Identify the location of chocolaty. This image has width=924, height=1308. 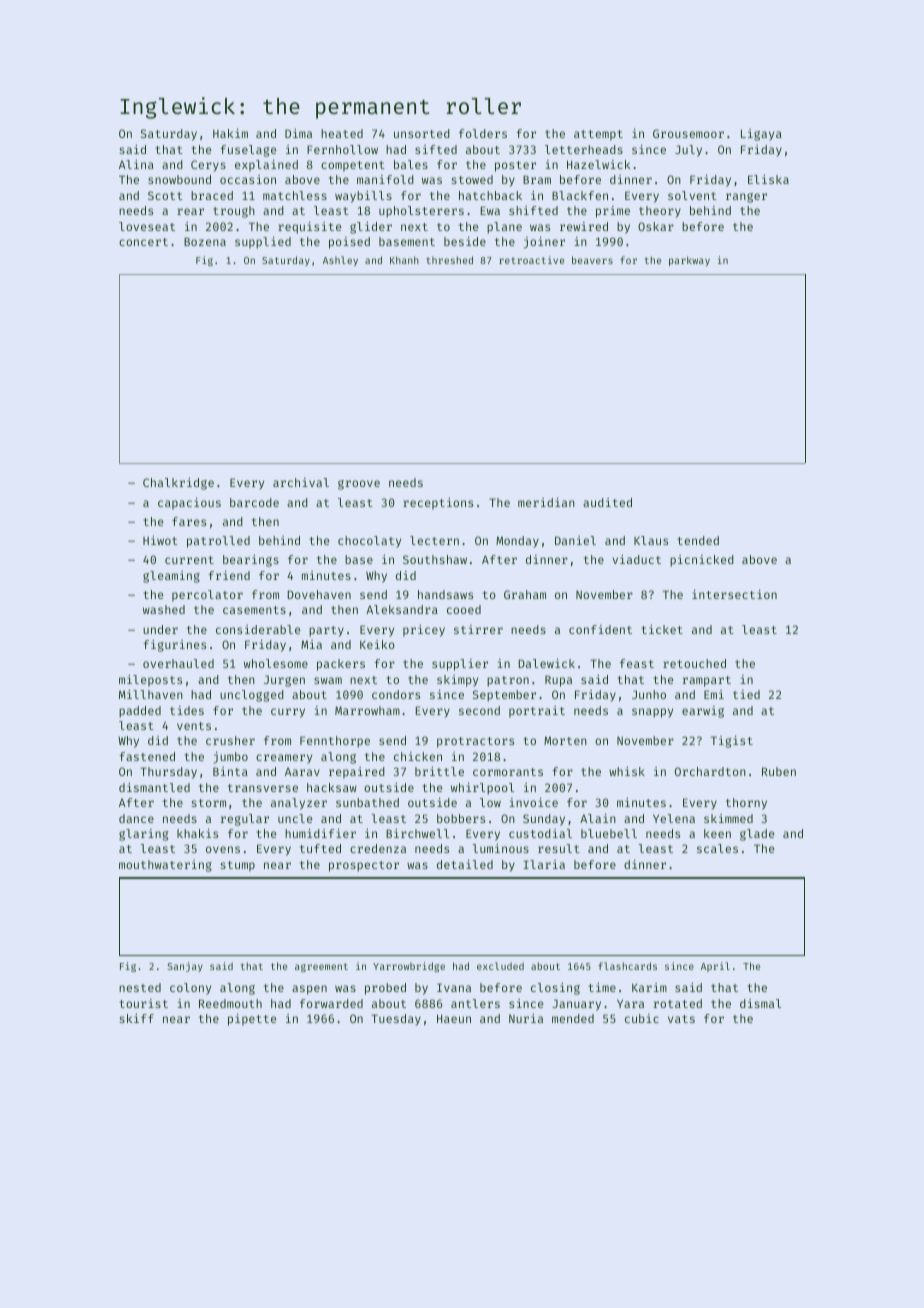
(369, 542).
